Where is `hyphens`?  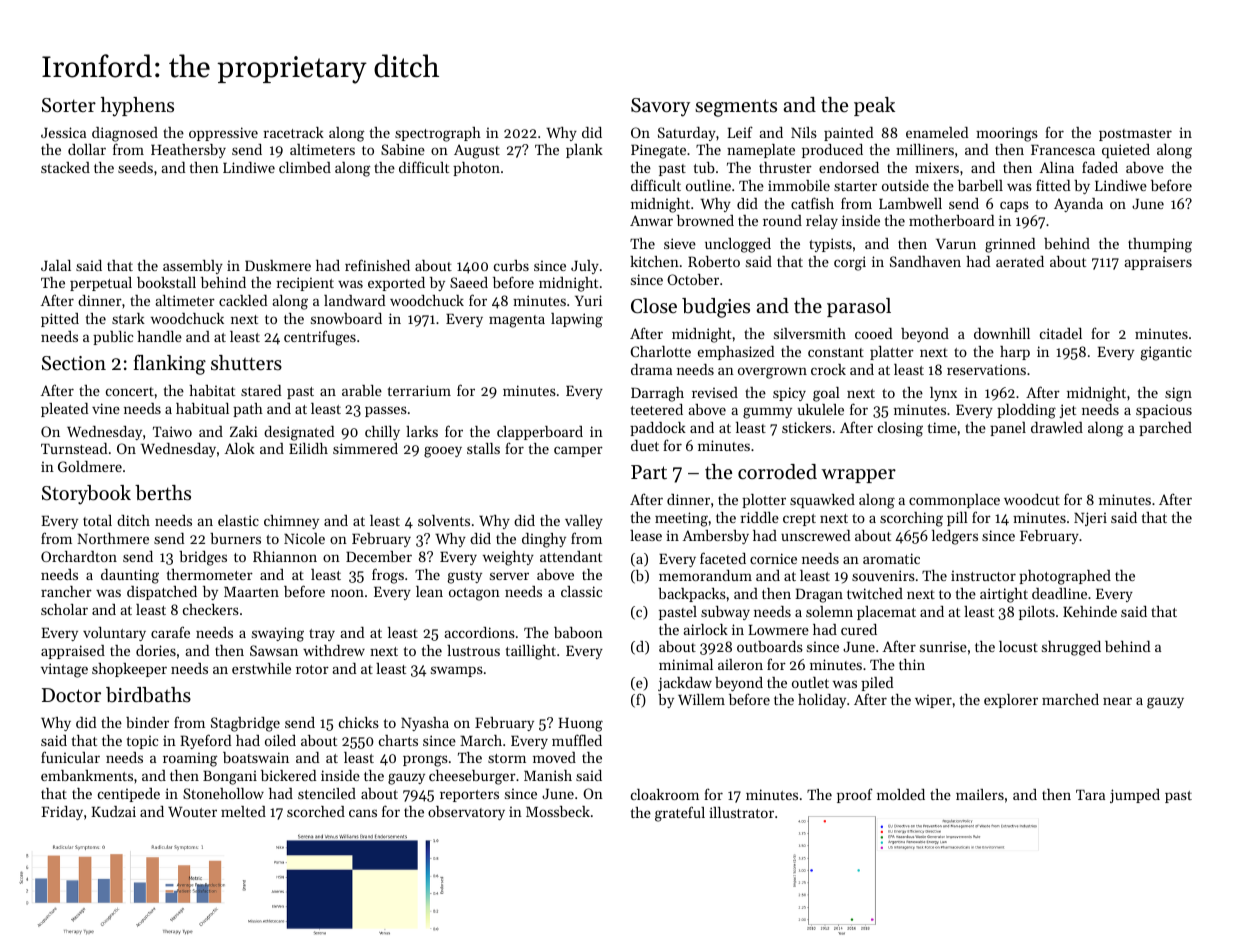
hyphens is located at coordinates (137, 107).
